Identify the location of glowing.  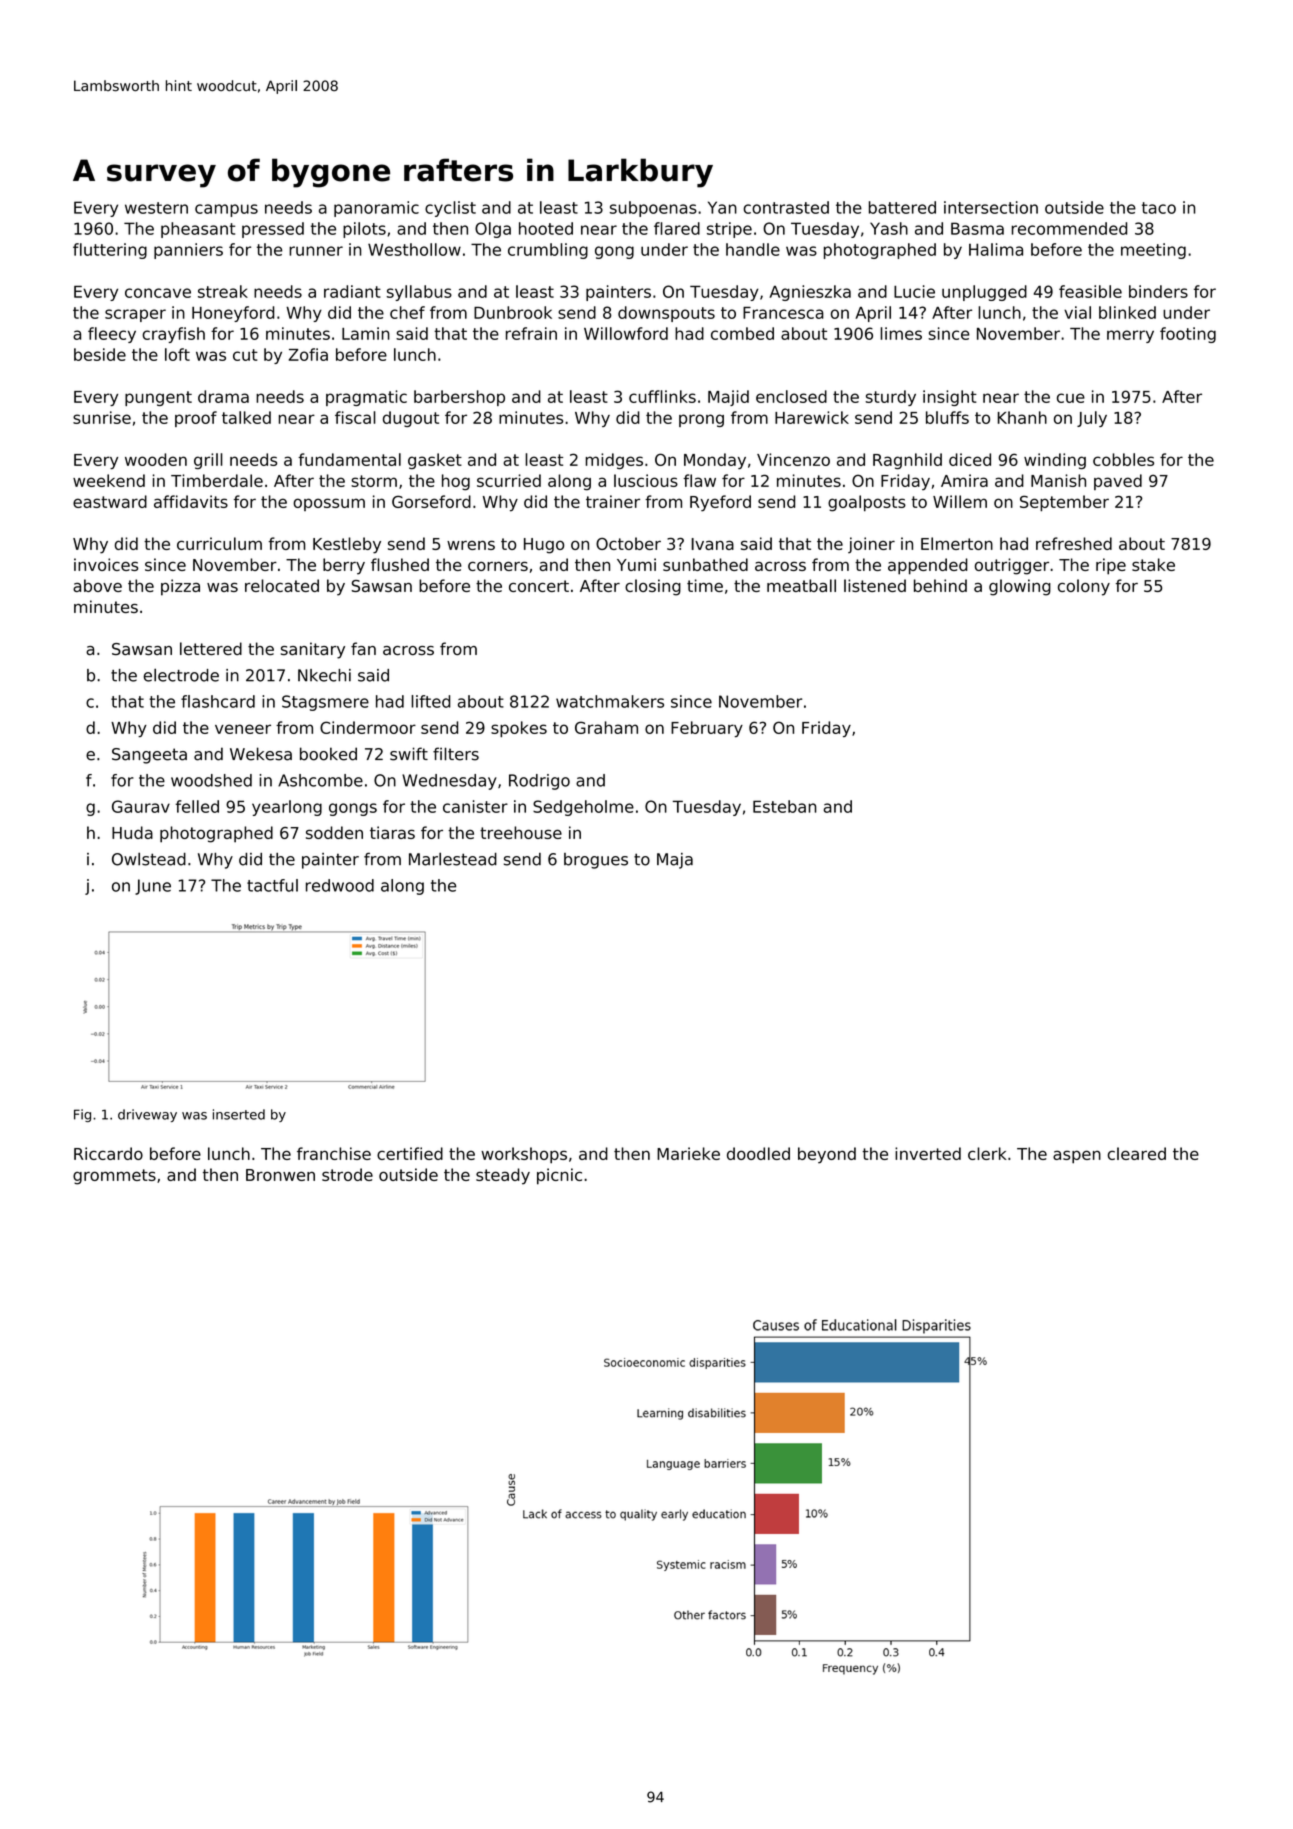
(1020, 587).
